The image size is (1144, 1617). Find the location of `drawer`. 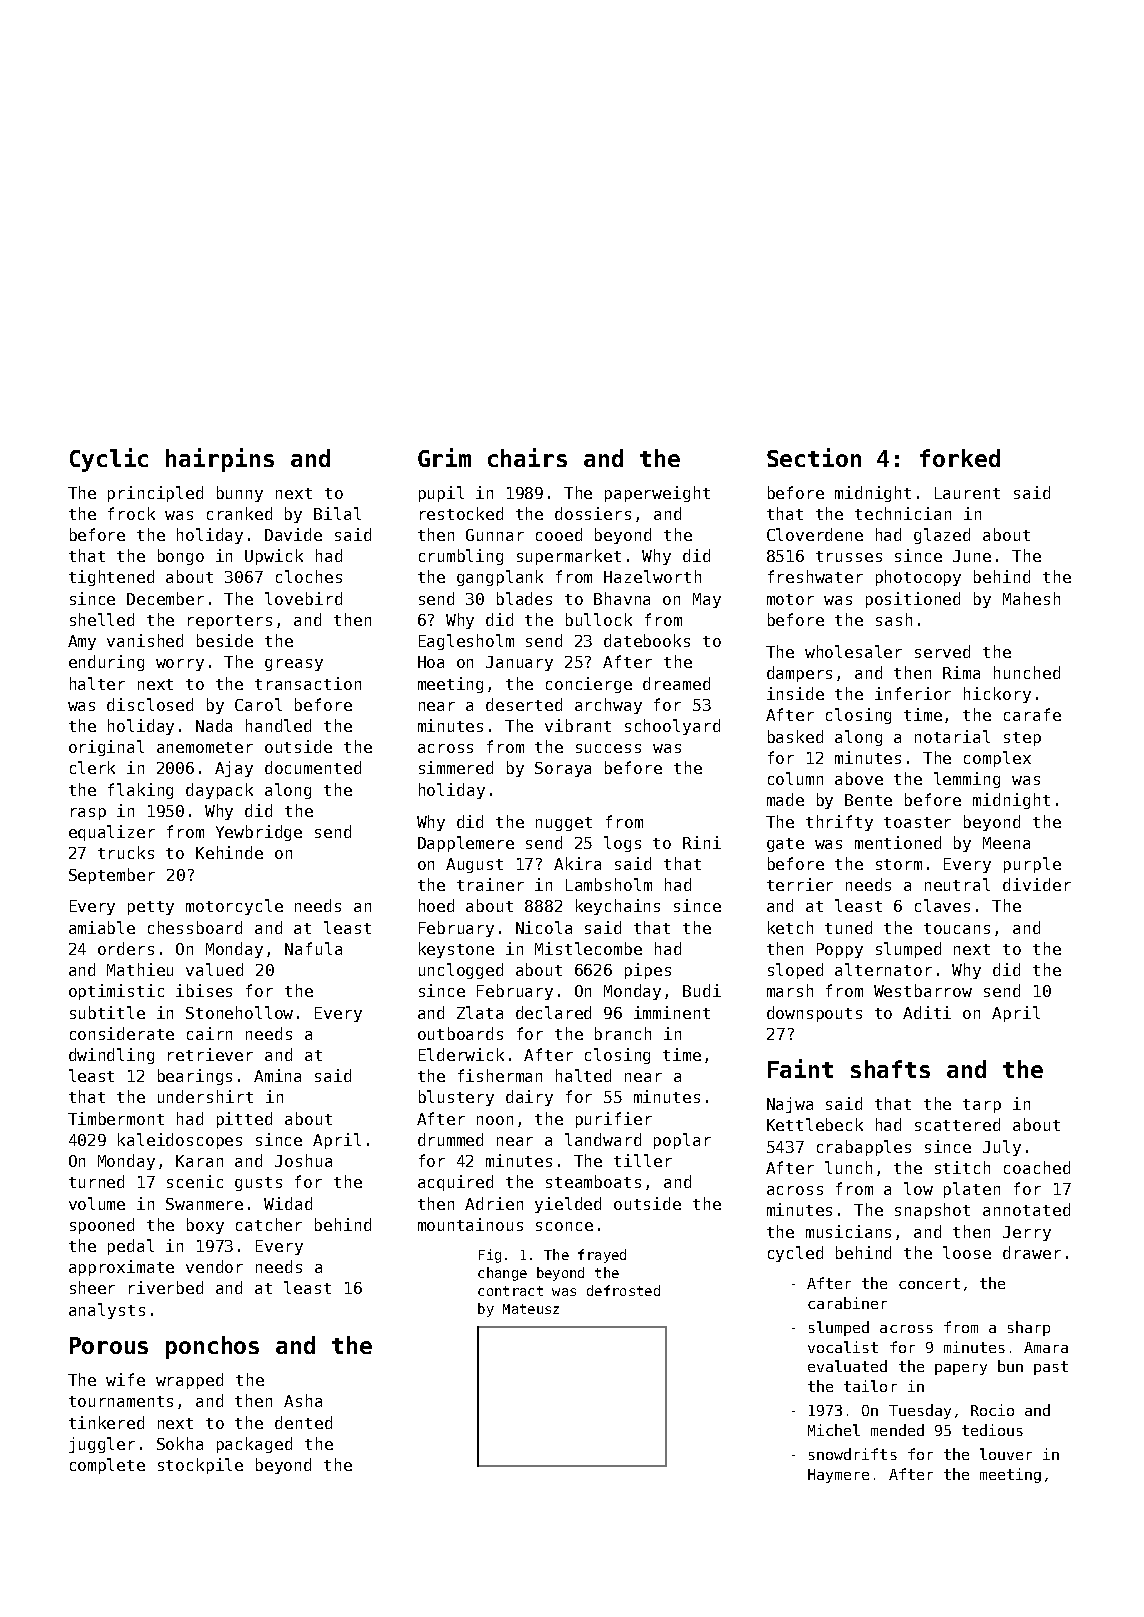

drawer is located at coordinates (1032, 1252).
